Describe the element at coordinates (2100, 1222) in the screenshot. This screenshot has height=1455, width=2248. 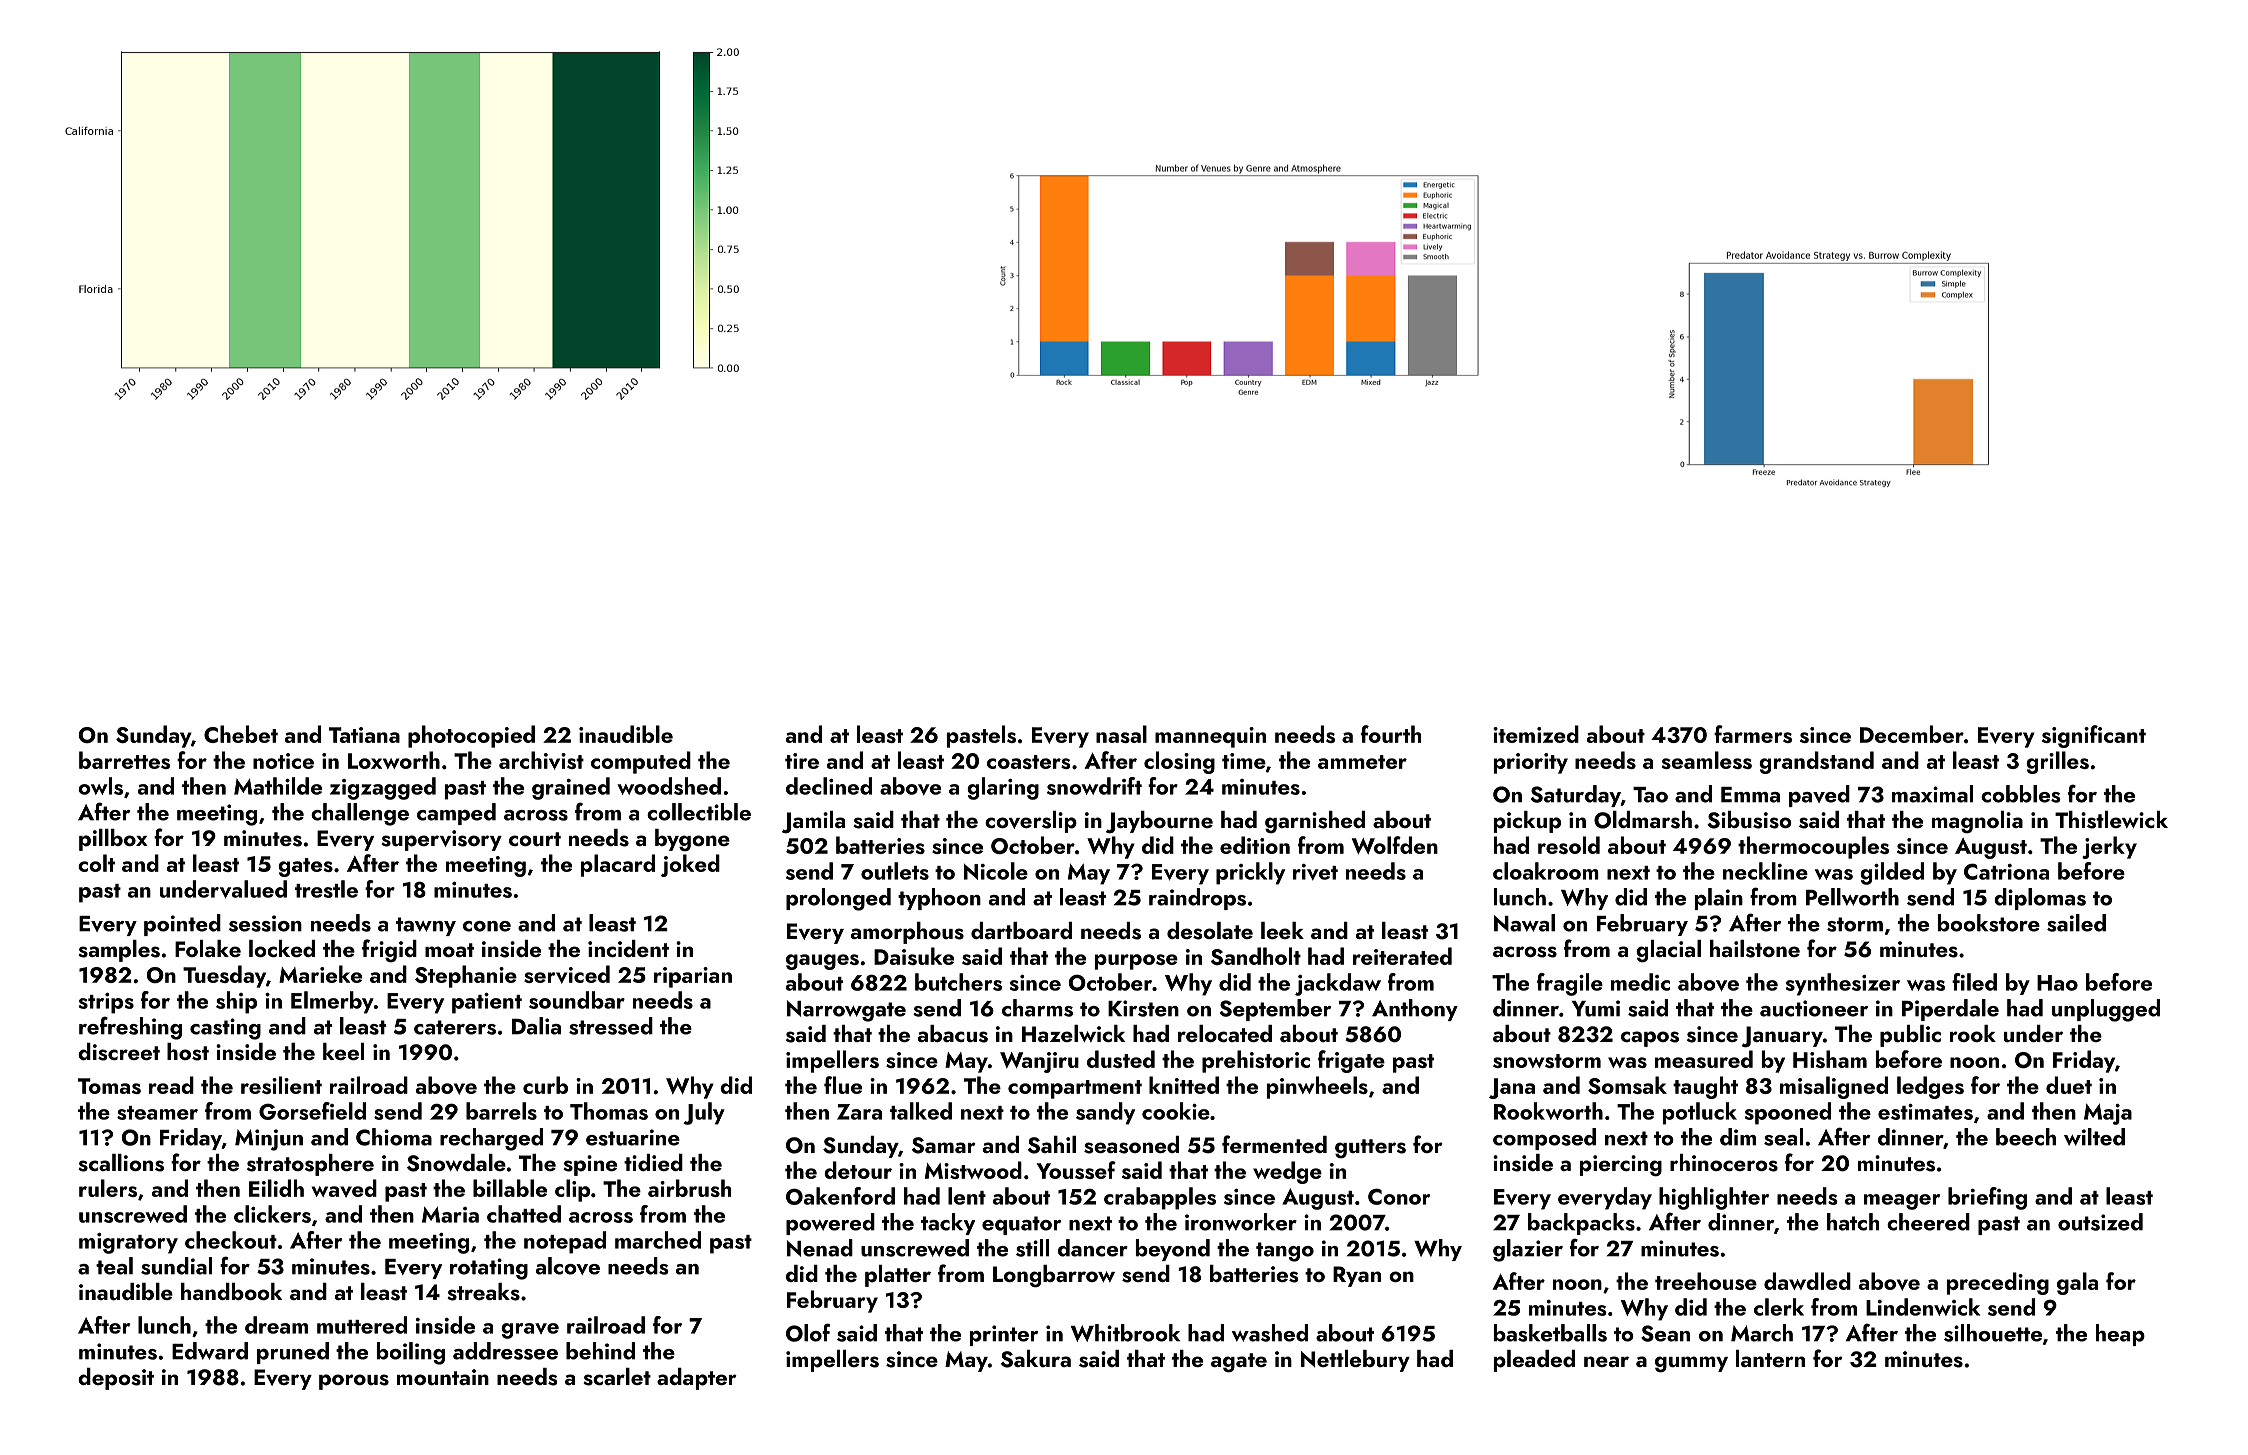
I see `outsized` at that location.
